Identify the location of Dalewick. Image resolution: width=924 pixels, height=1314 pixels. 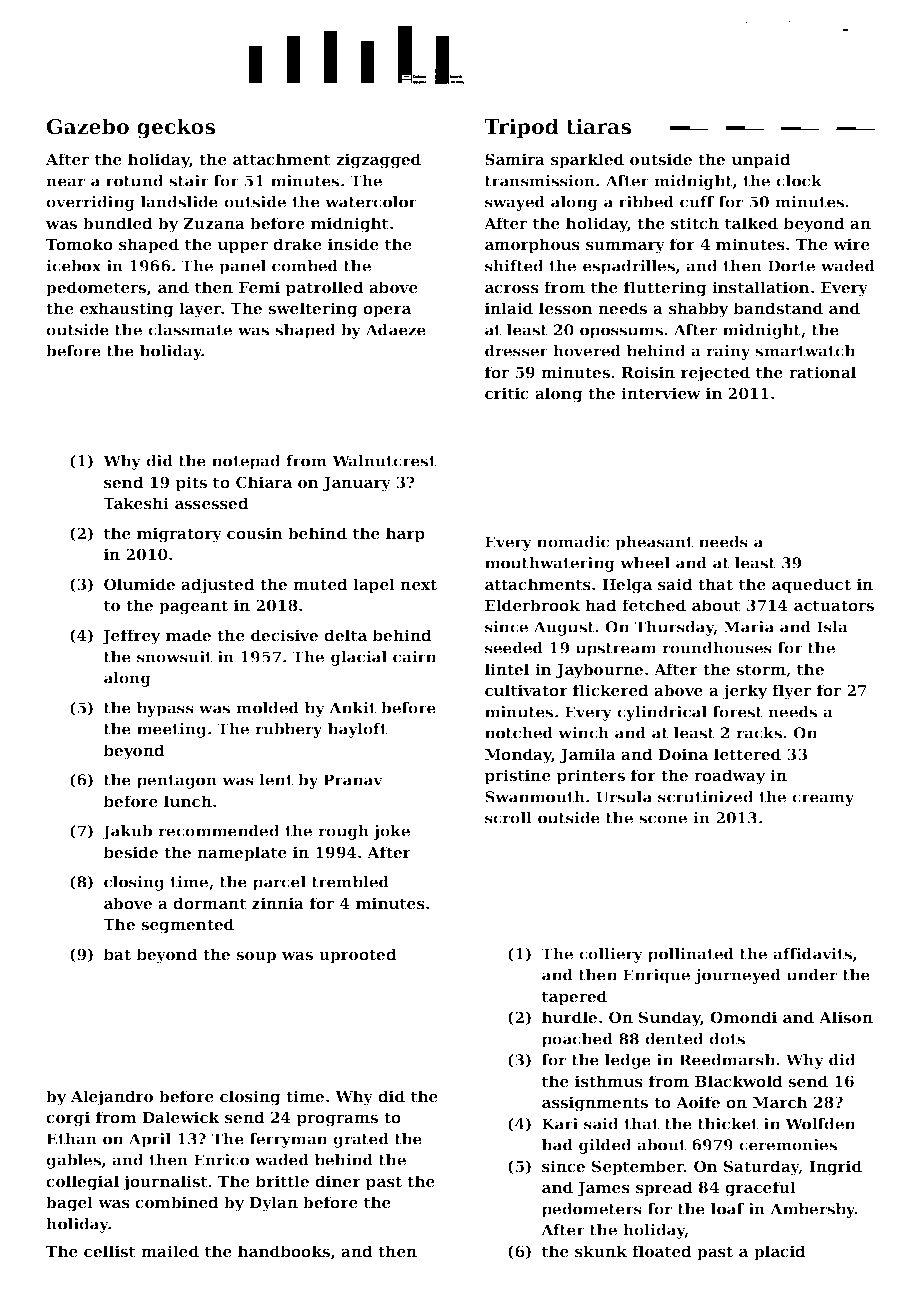
(181, 1117).
